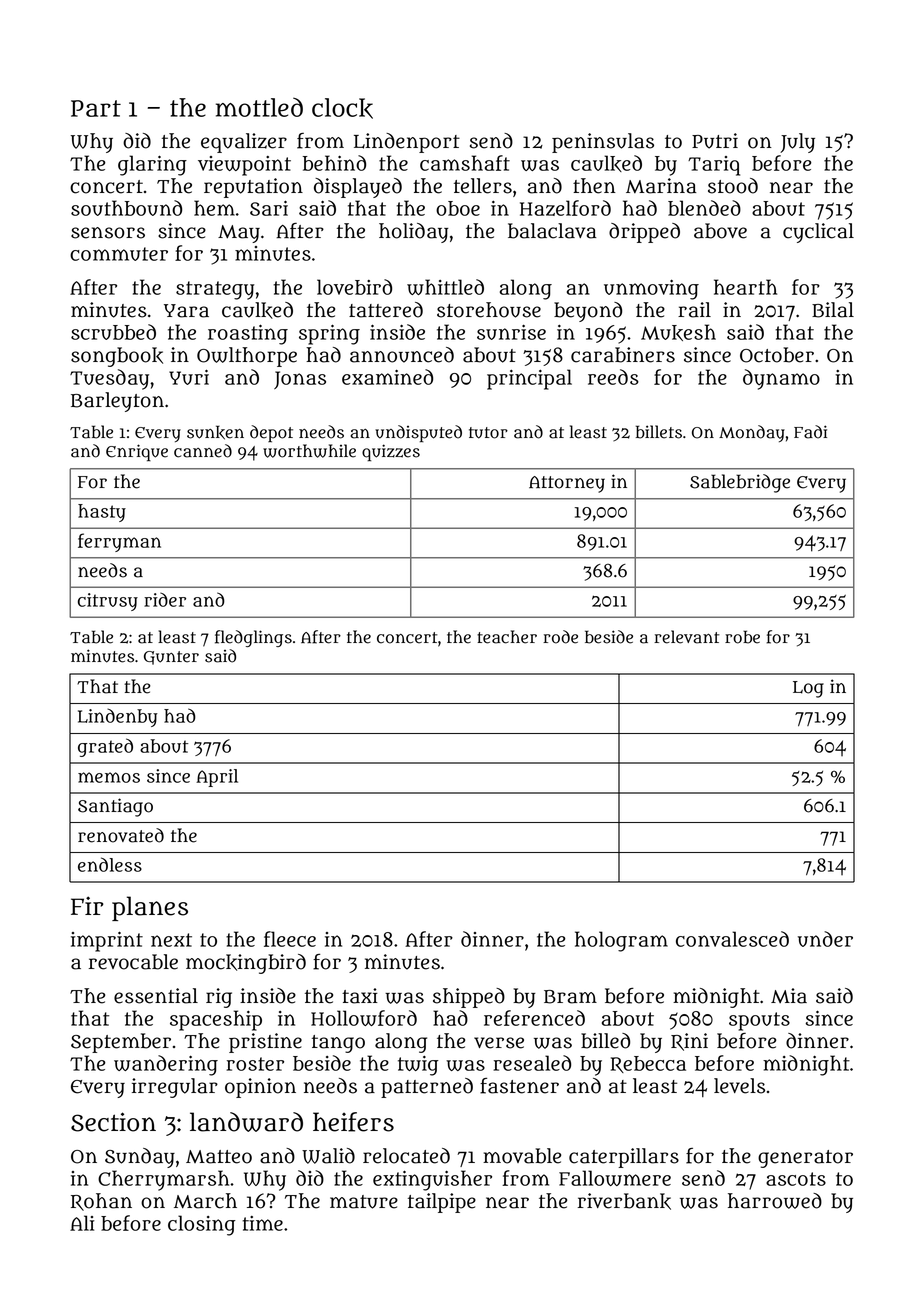  Describe the element at coordinates (407, 143) in the screenshot. I see `Lindenport` at that location.
